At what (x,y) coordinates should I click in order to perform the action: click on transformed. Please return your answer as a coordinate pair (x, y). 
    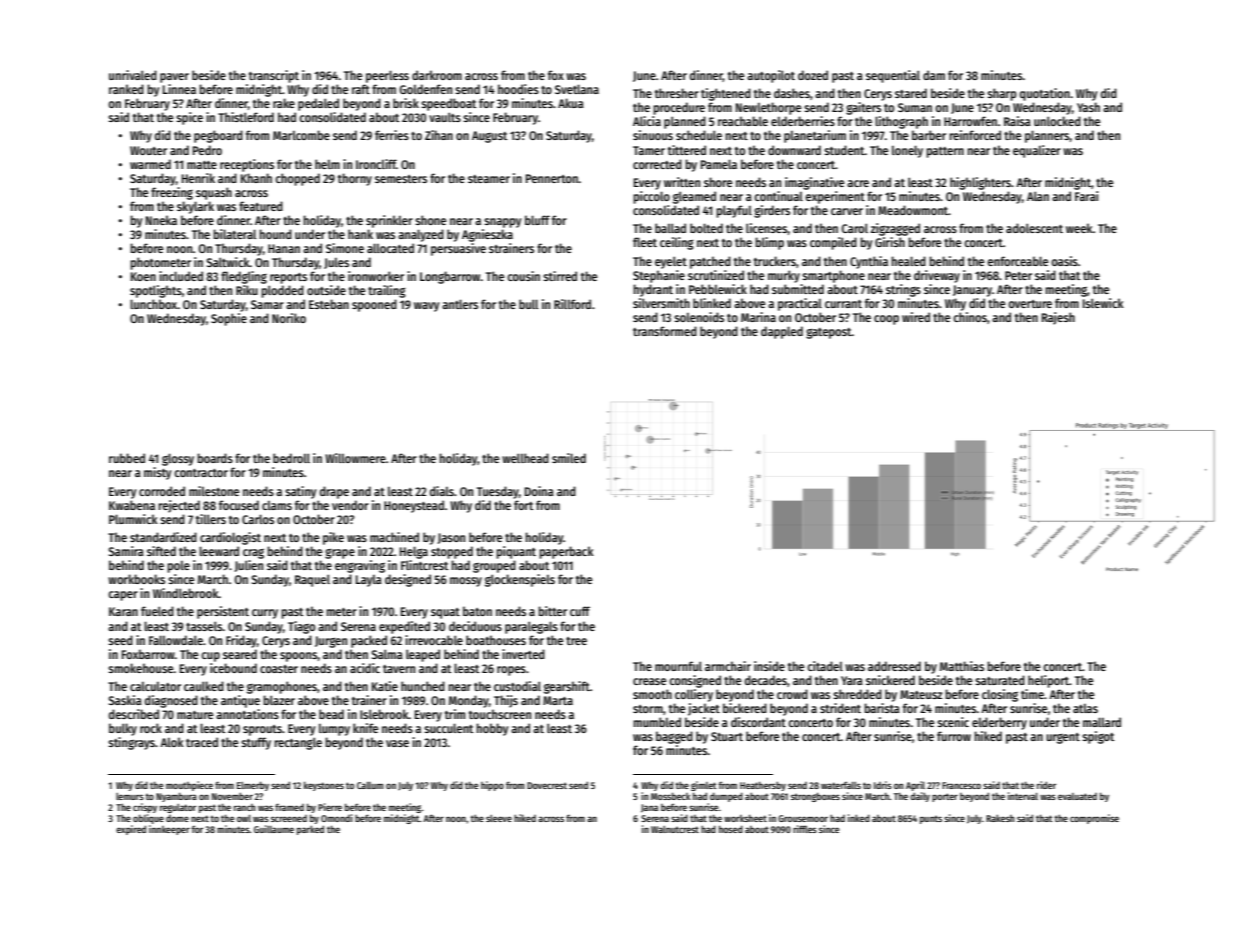
    Looking at the image, I should click on (665, 331).
